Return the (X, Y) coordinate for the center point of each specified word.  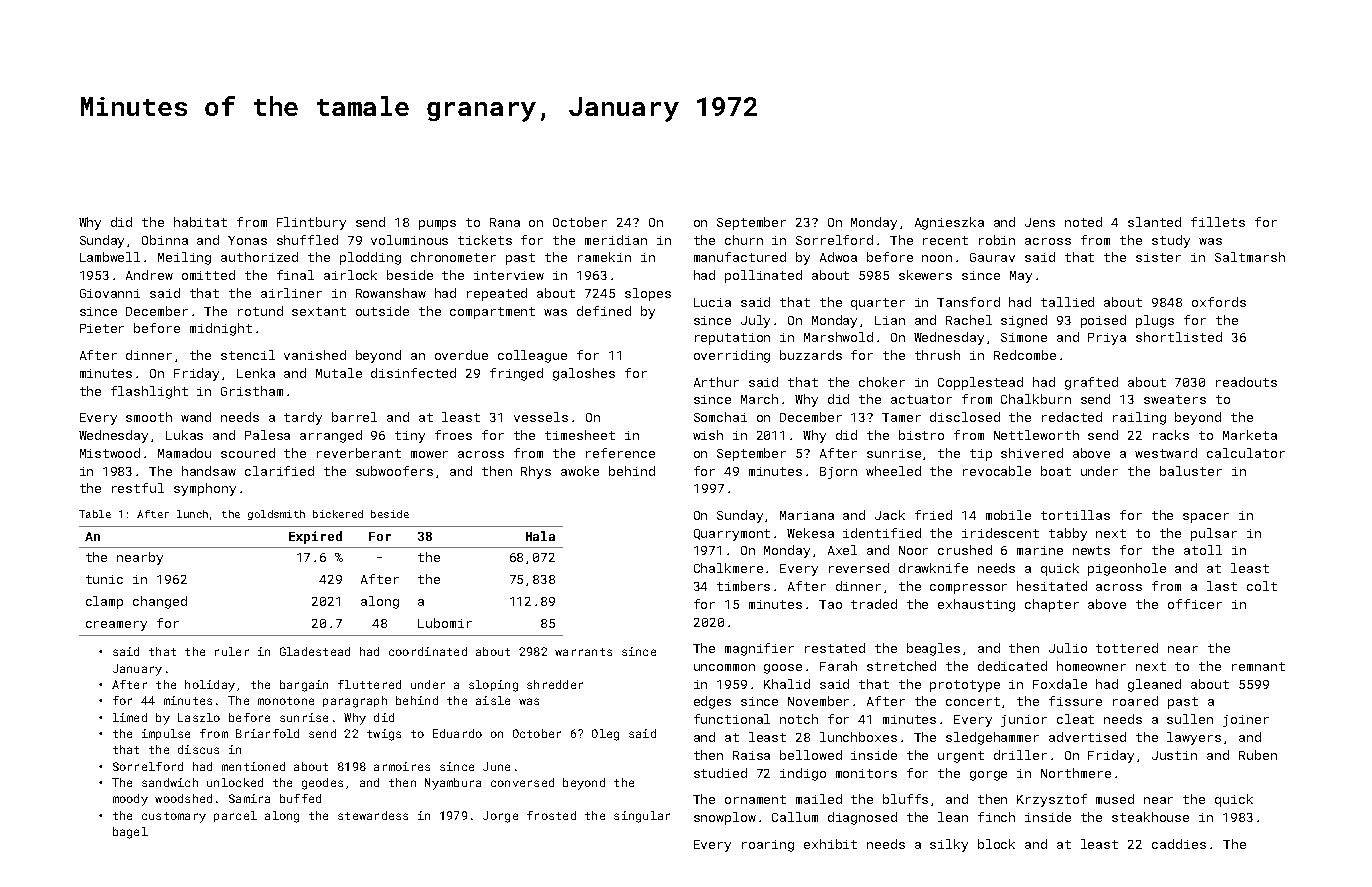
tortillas (1075, 515)
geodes (322, 784)
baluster (1191, 471)
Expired (315, 537)
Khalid (787, 684)
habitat (200, 222)
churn (744, 240)
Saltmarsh (1250, 257)
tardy (303, 418)
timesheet (580, 435)
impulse (166, 734)
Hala (540, 536)
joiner (1246, 721)
